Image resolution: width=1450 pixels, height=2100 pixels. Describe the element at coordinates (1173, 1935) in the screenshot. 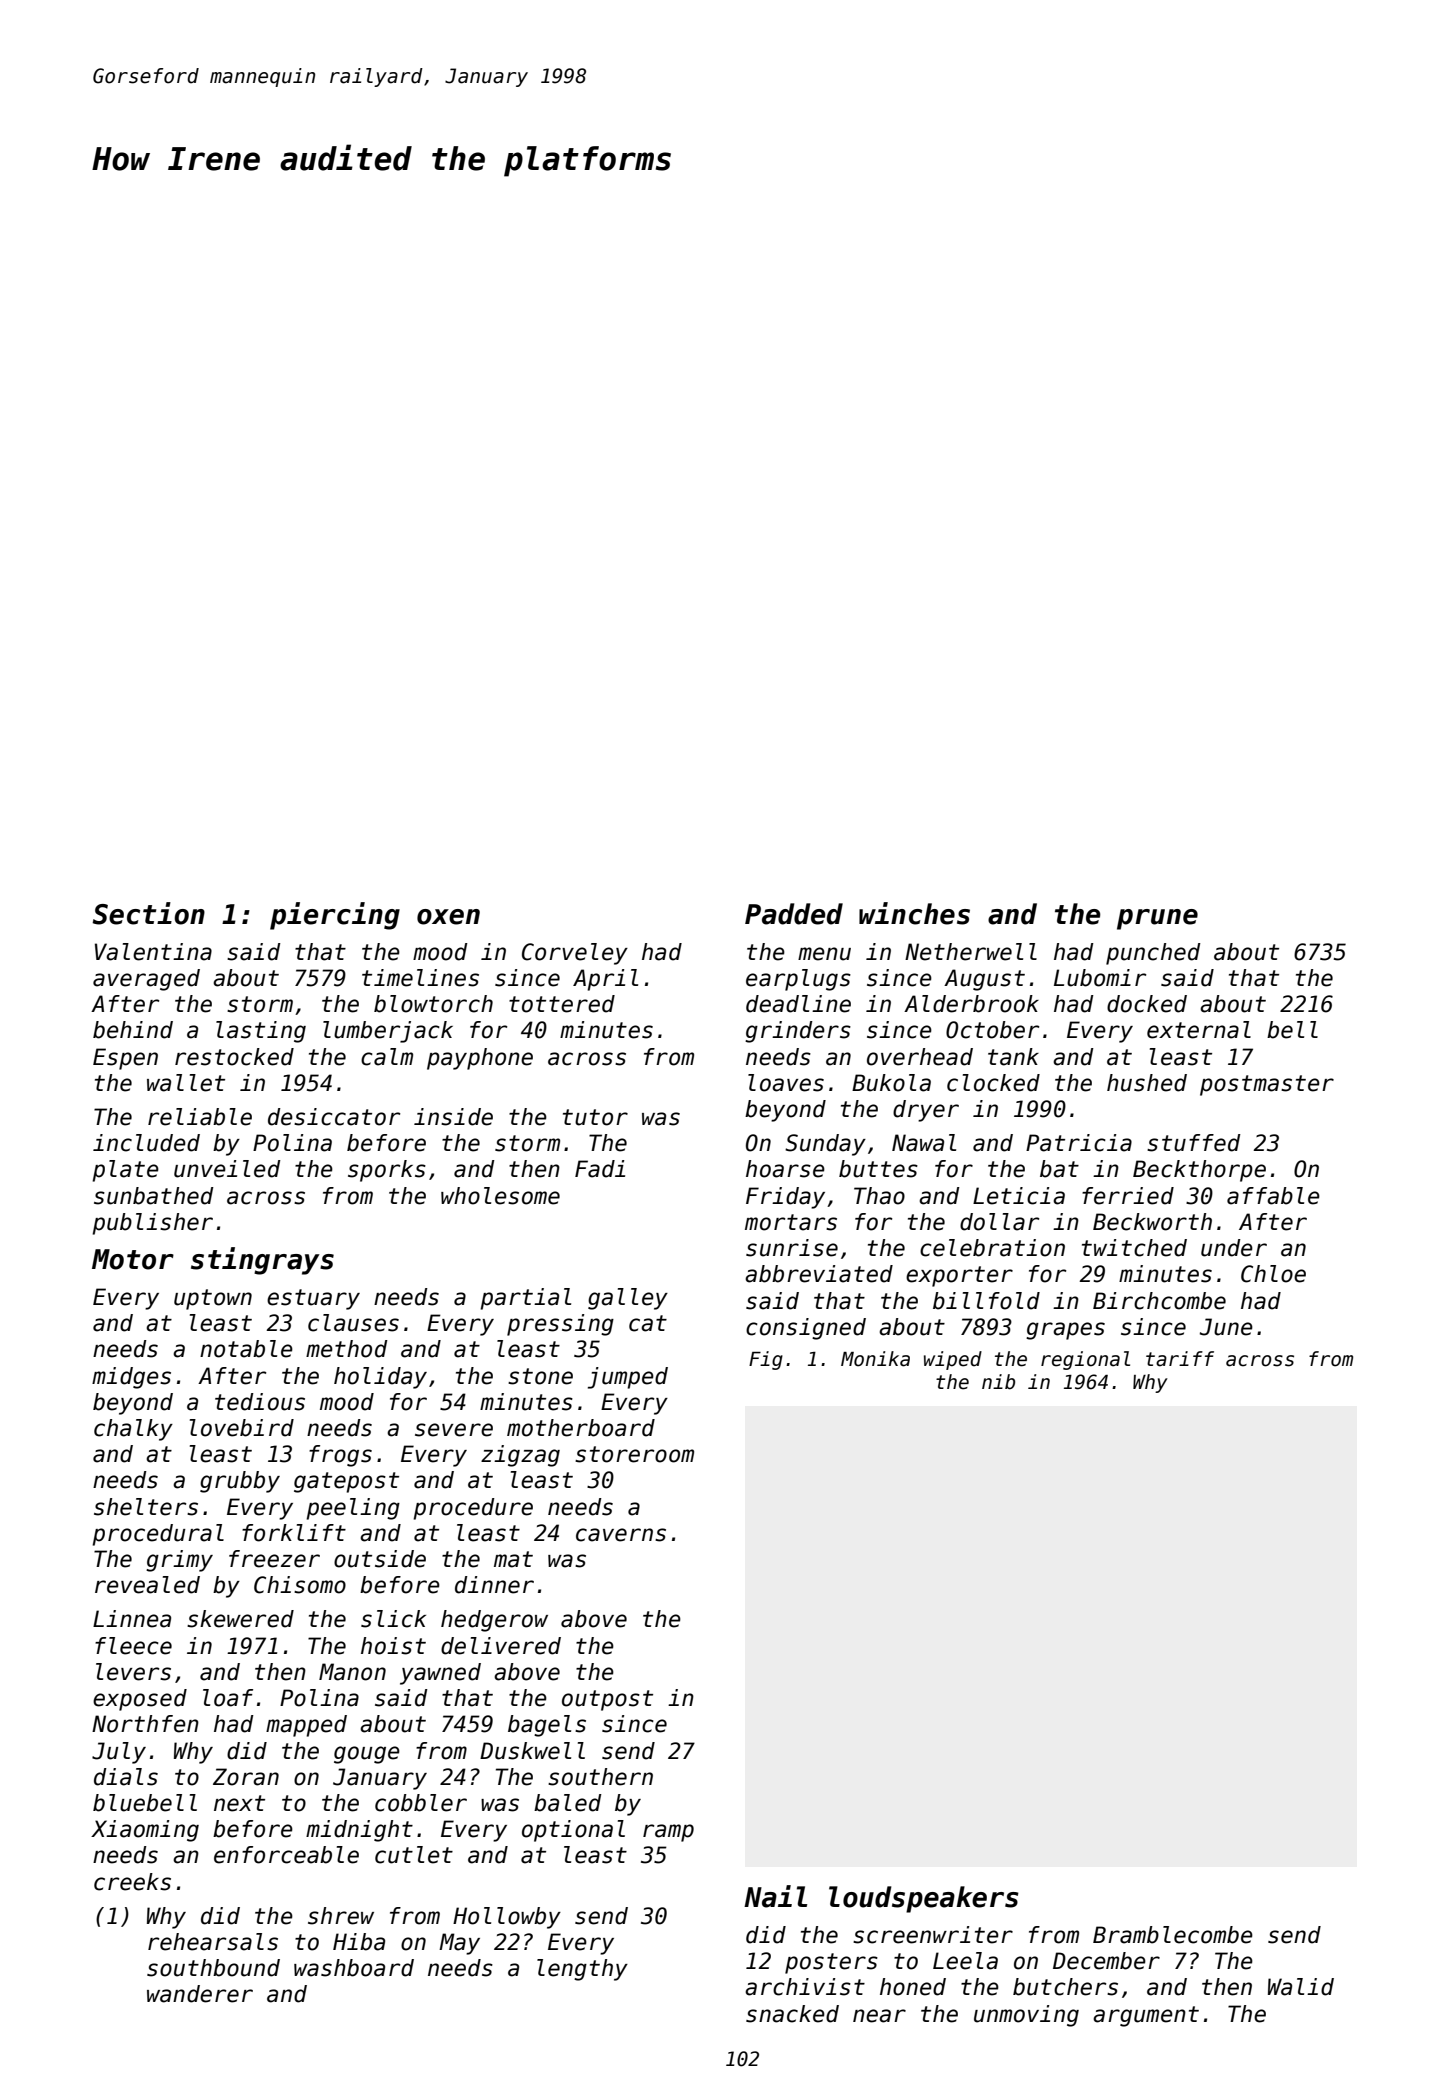

I see `Bramblecombe` at that location.
